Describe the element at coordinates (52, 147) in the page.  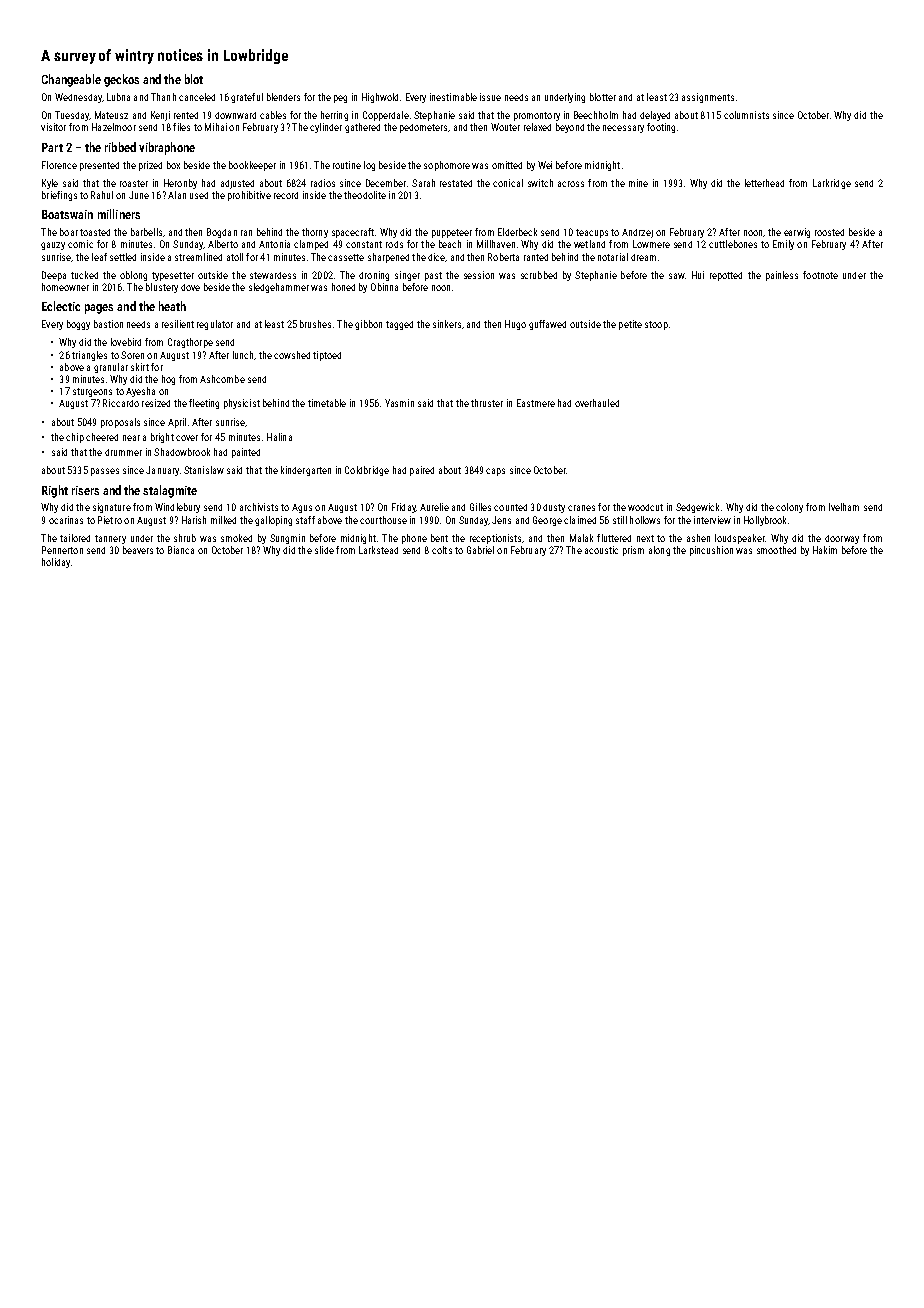
I see `Part` at that location.
